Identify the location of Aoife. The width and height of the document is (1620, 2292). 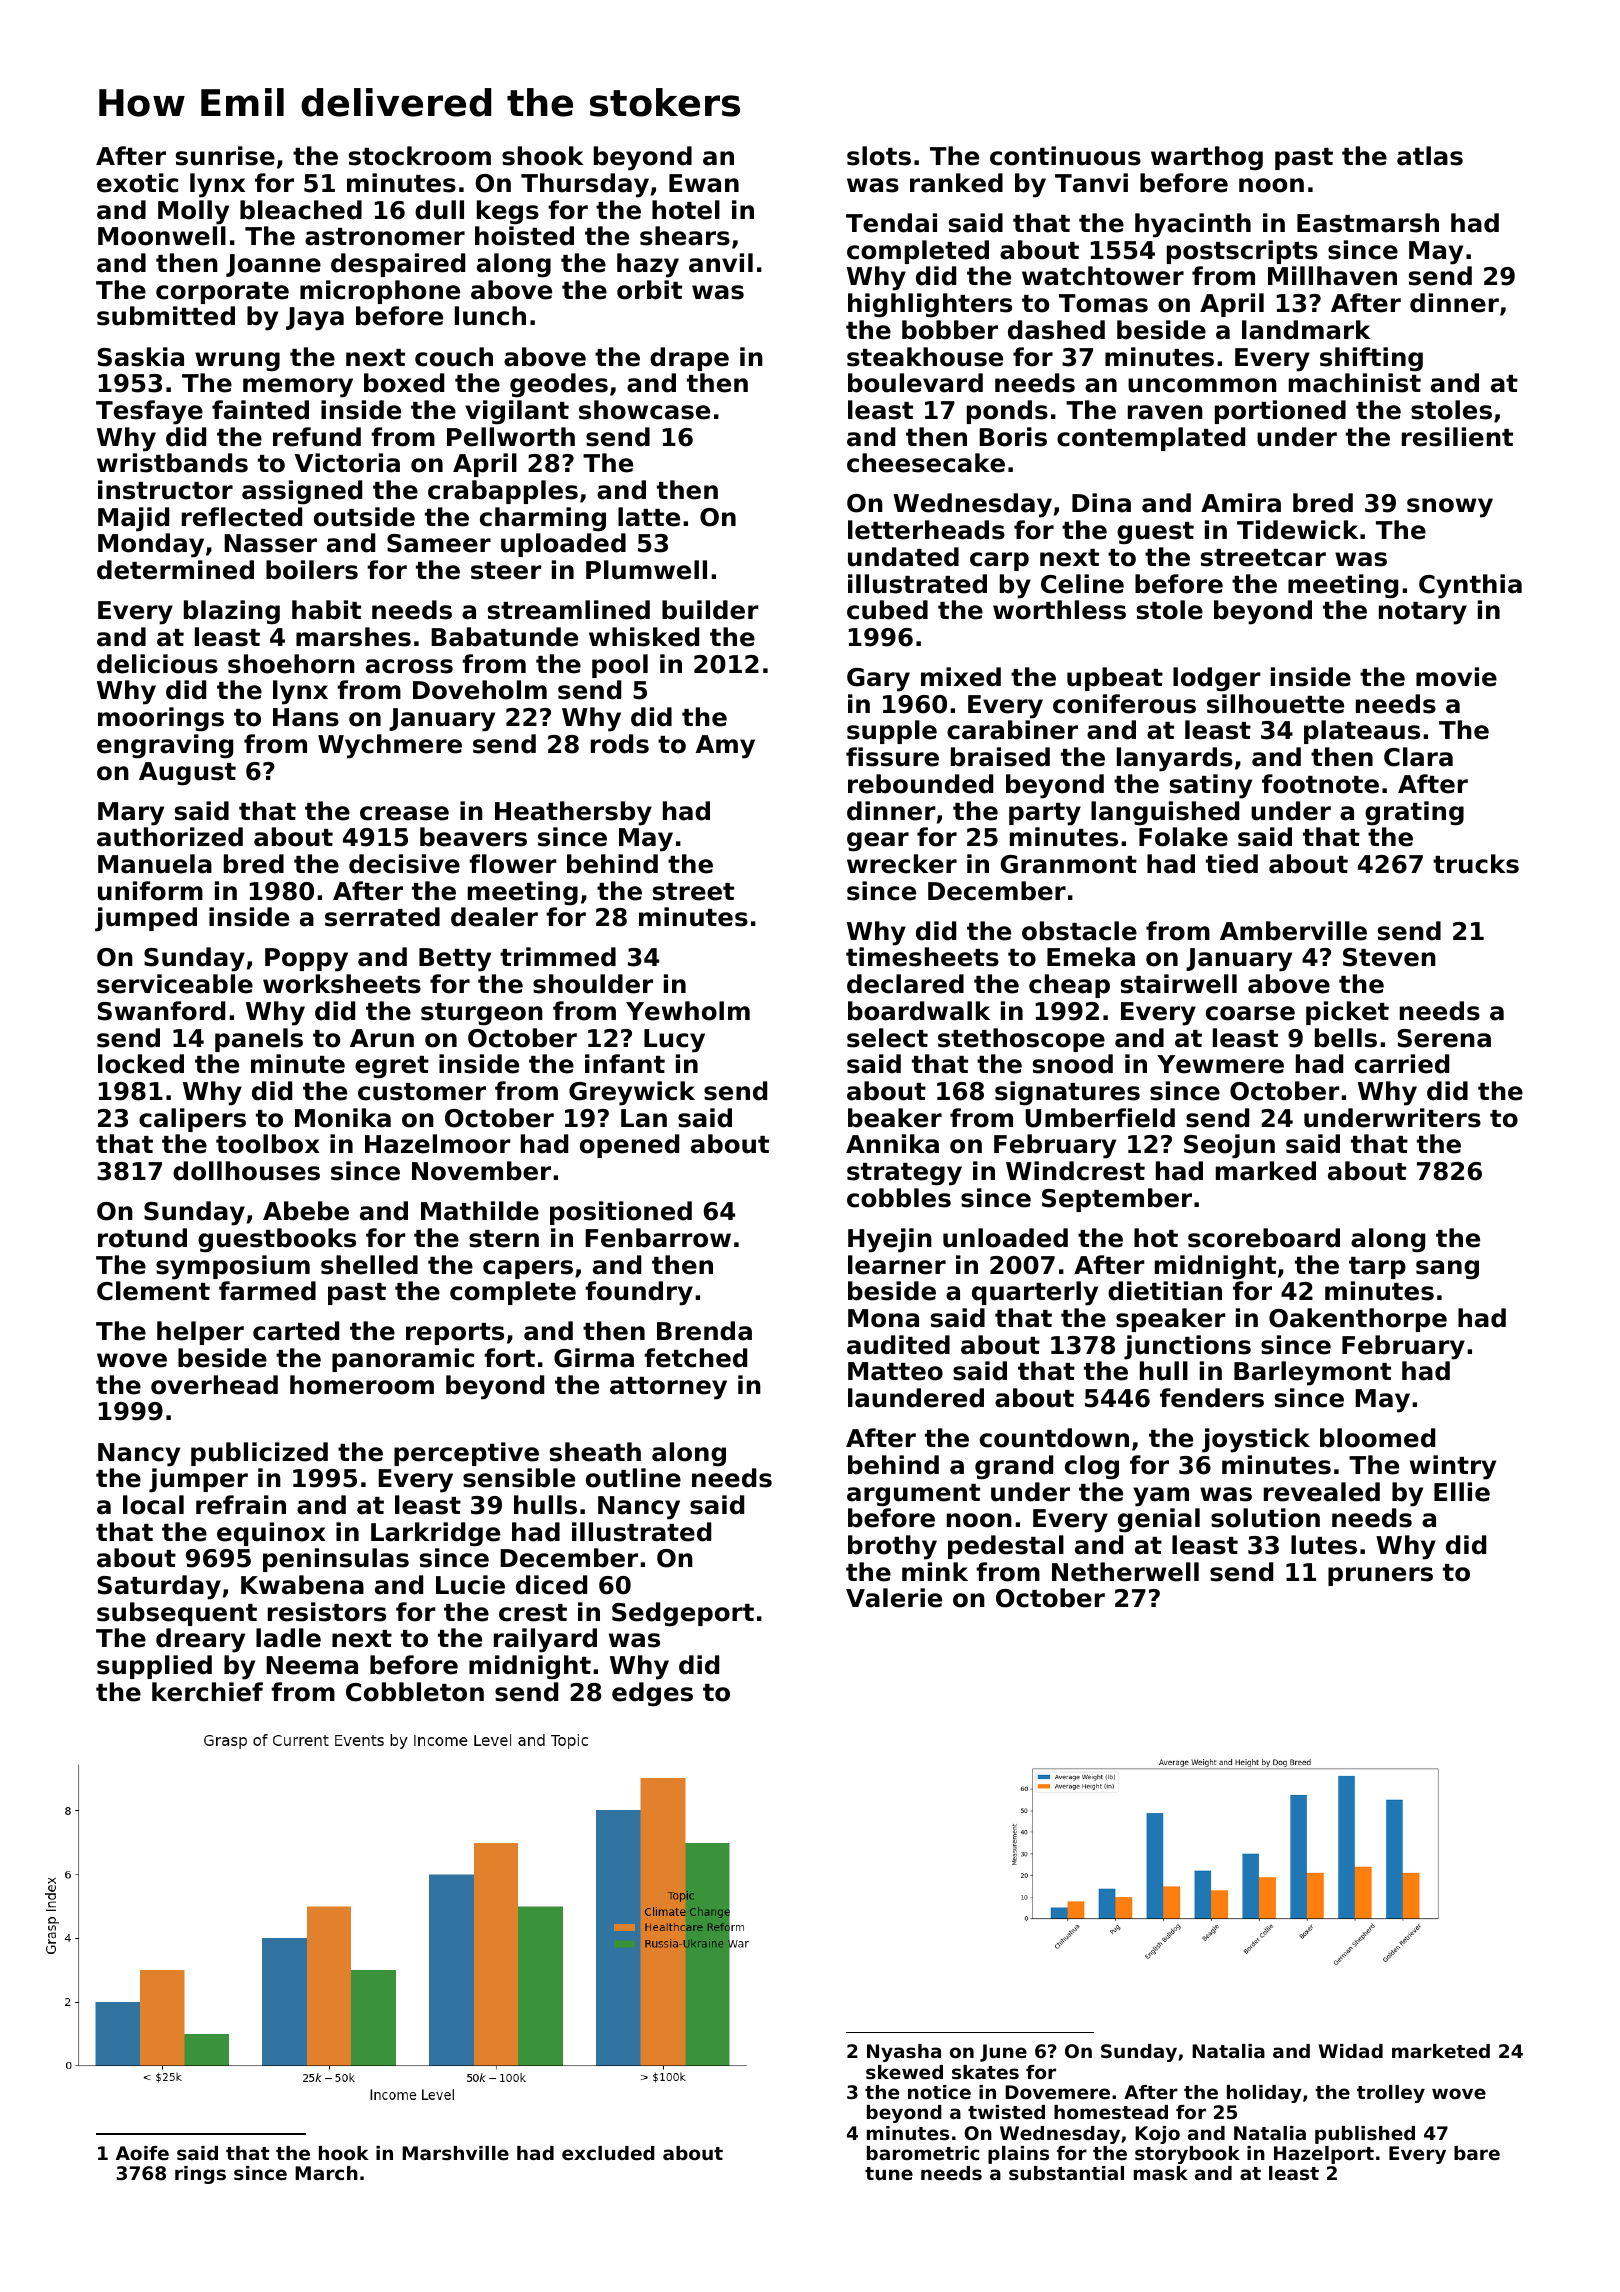
(142, 2153).
